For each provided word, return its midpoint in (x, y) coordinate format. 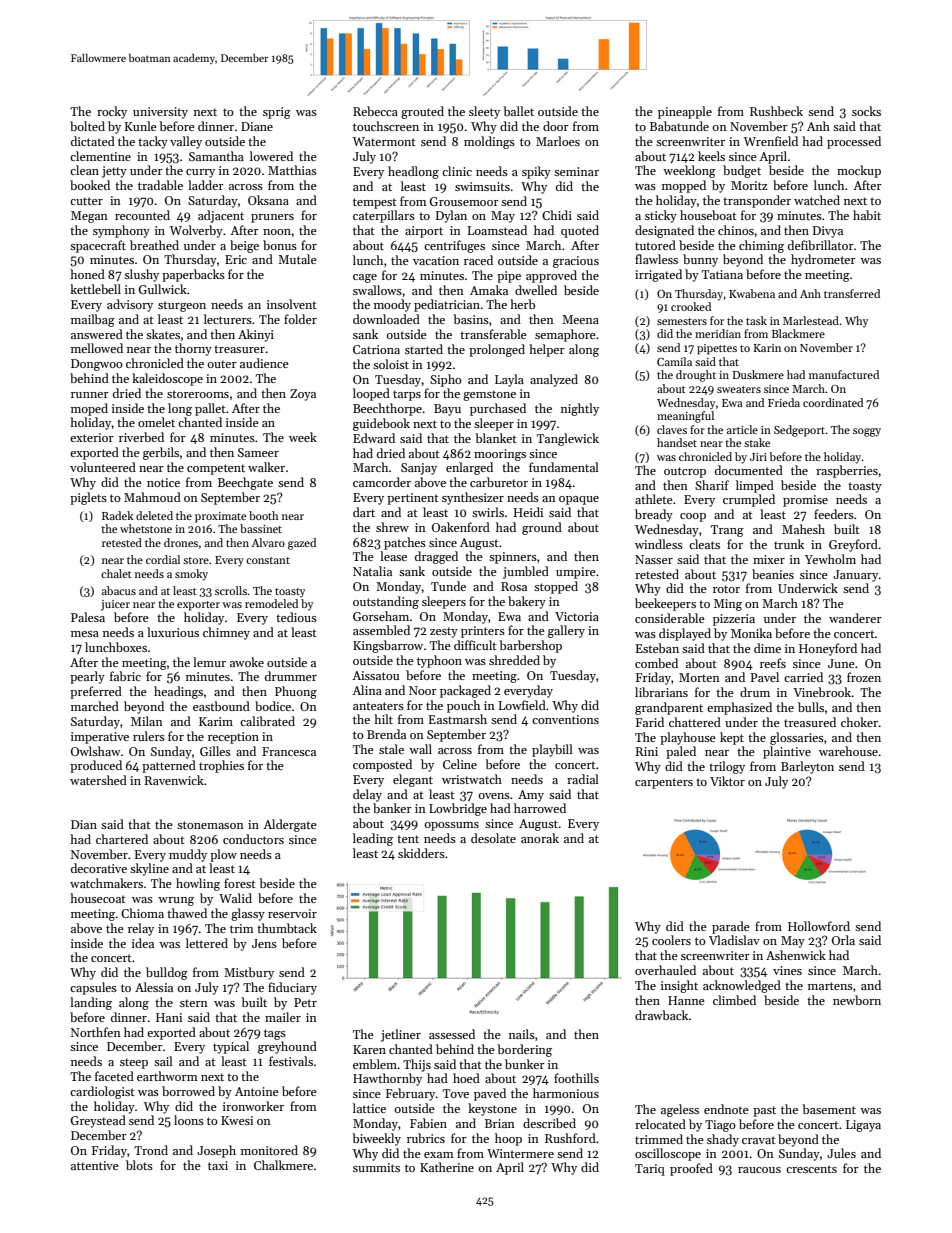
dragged (436, 557)
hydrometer (823, 260)
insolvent (292, 304)
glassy (248, 914)
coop (693, 517)
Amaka (489, 290)
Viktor (727, 781)
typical (231, 1047)
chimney (226, 633)
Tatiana (722, 274)
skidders (421, 853)
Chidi (557, 215)
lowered (271, 156)
